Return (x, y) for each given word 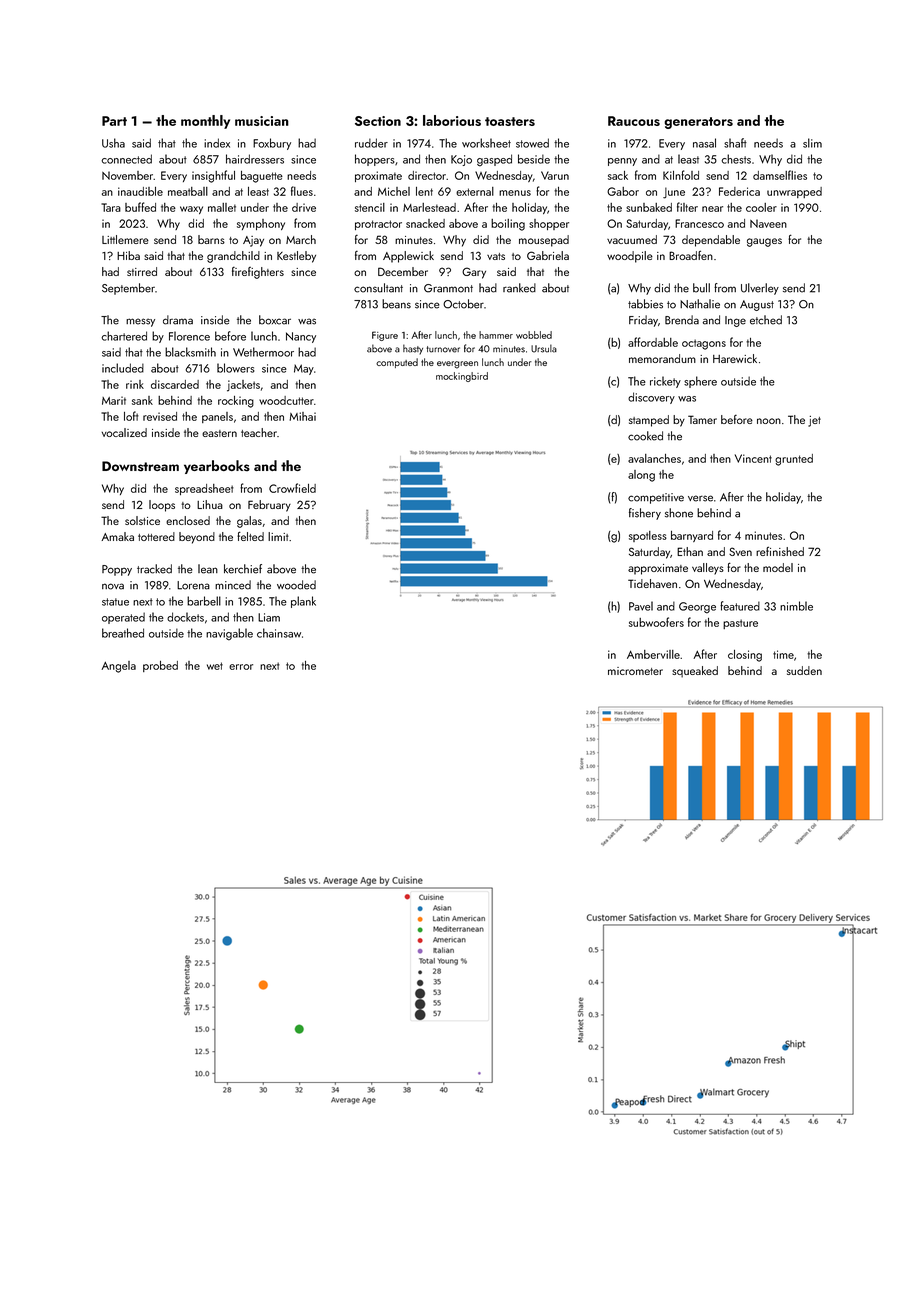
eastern (219, 433)
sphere (700, 382)
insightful (213, 176)
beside (534, 159)
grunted (794, 460)
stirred (142, 271)
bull (701, 288)
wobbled (534, 335)
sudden (804, 670)
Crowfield (292, 488)
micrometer (635, 671)
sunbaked (649, 207)
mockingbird (462, 377)
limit (278, 536)
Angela (118, 667)
